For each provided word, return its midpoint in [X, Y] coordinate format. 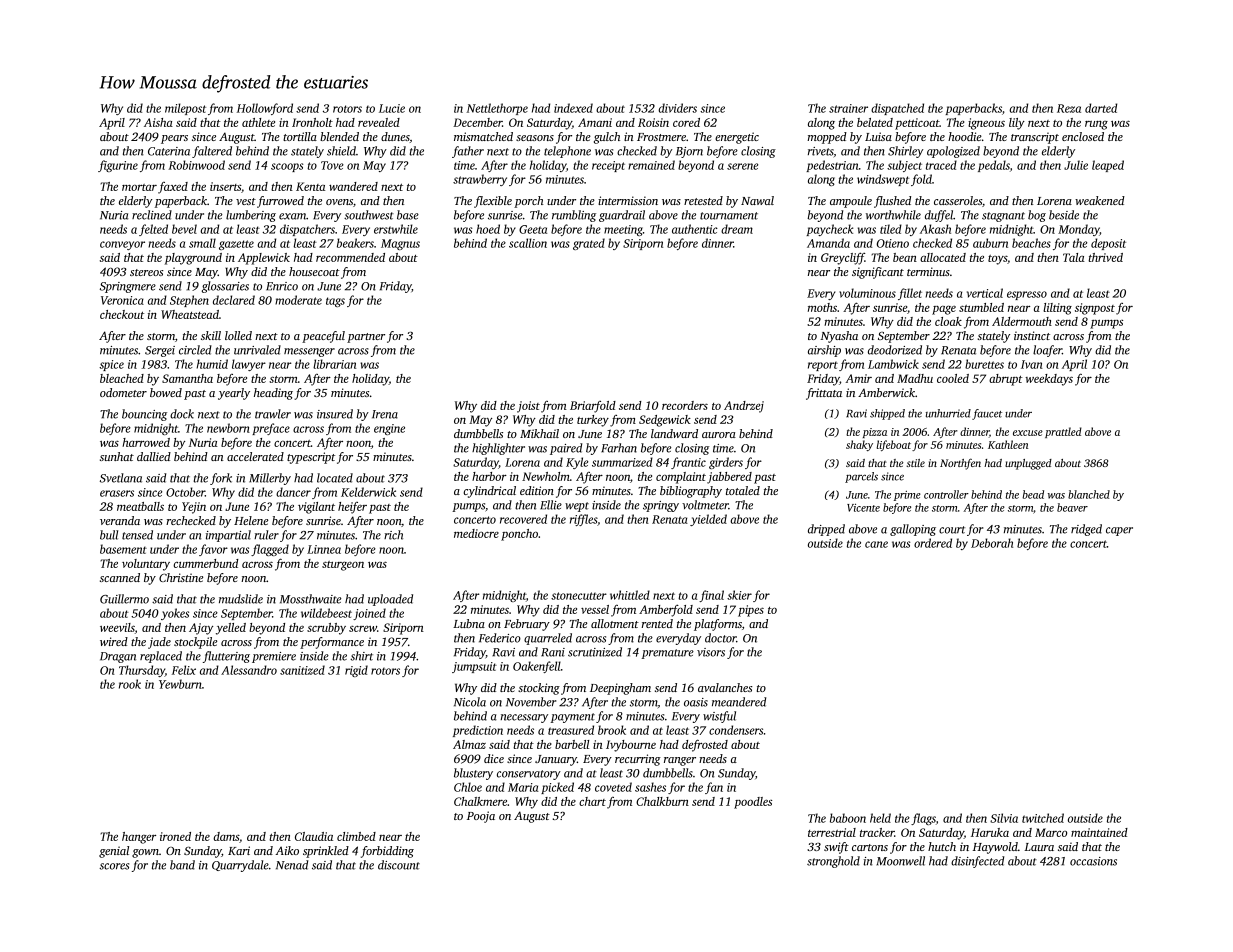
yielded [708, 520]
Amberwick [886, 392]
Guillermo [124, 599]
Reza [1069, 108]
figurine [118, 166]
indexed [573, 108]
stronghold [833, 862]
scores [114, 866]
